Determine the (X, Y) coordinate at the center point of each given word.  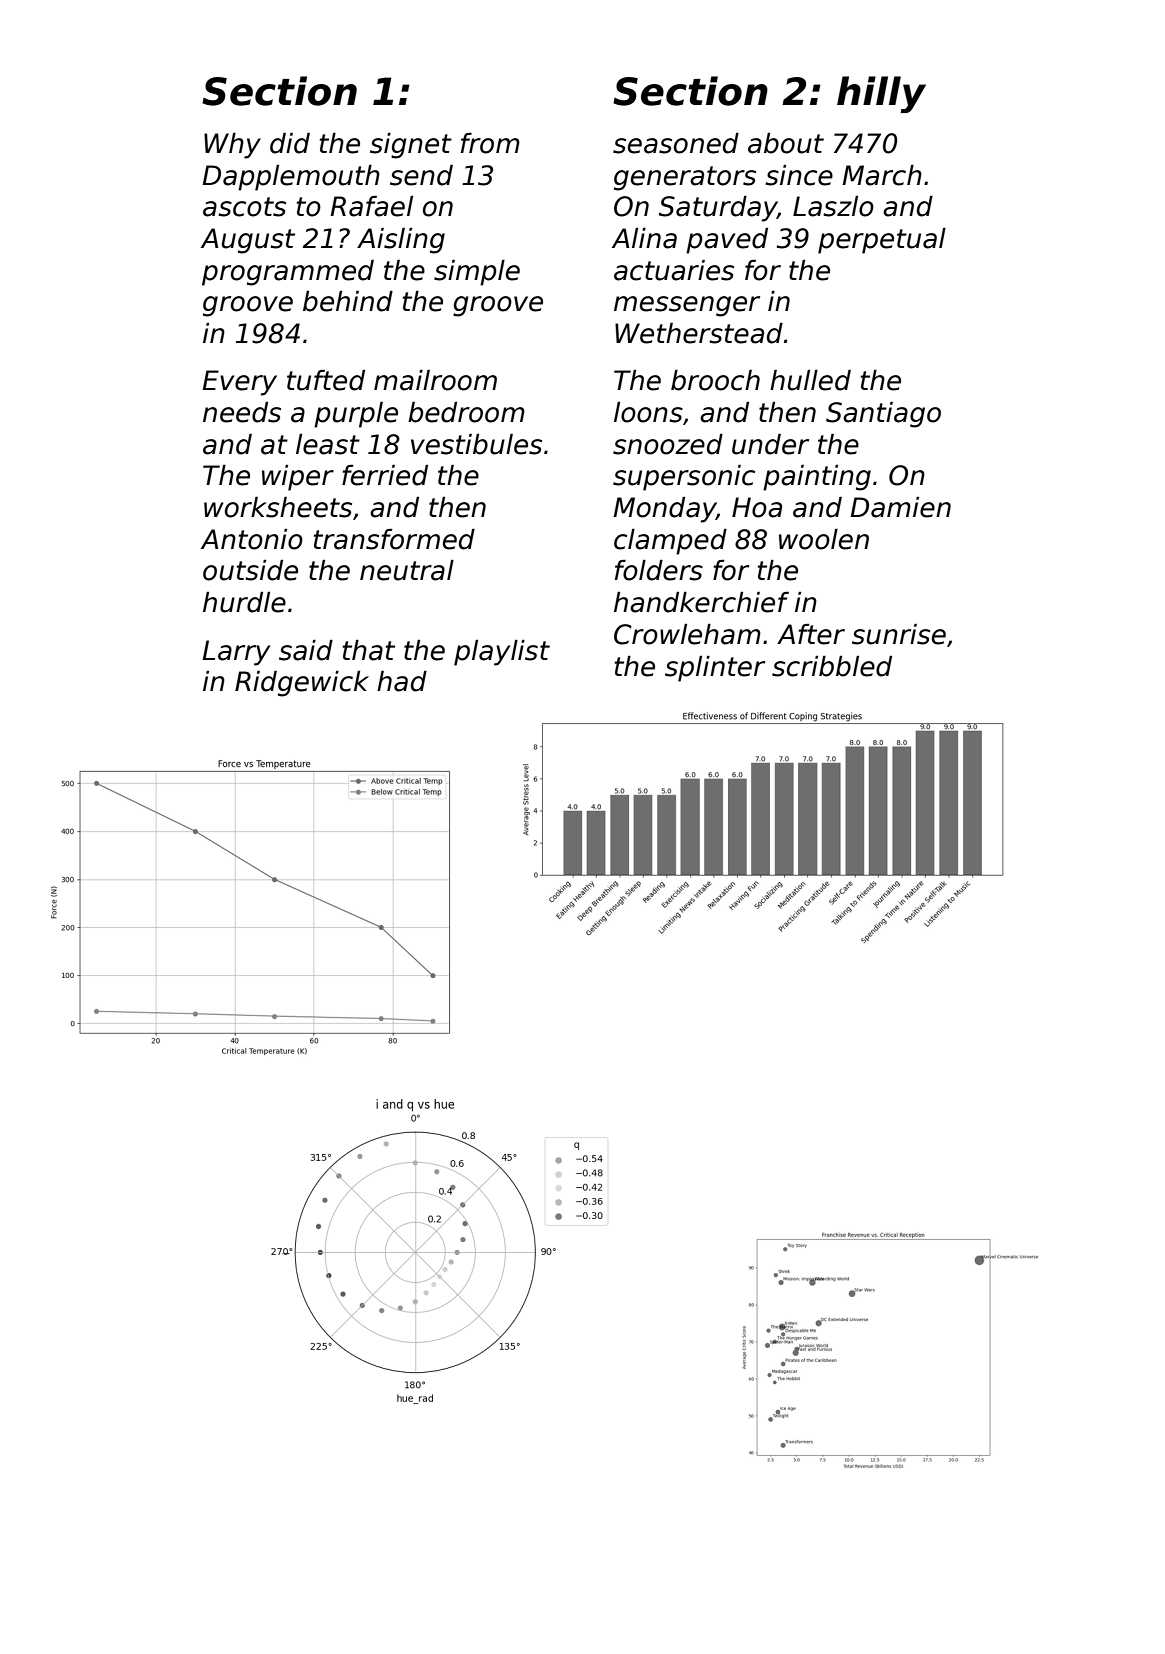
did (290, 143)
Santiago (883, 415)
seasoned (676, 143)
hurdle (244, 602)
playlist (502, 653)
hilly (881, 94)
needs (242, 412)
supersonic (684, 478)
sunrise (899, 634)
